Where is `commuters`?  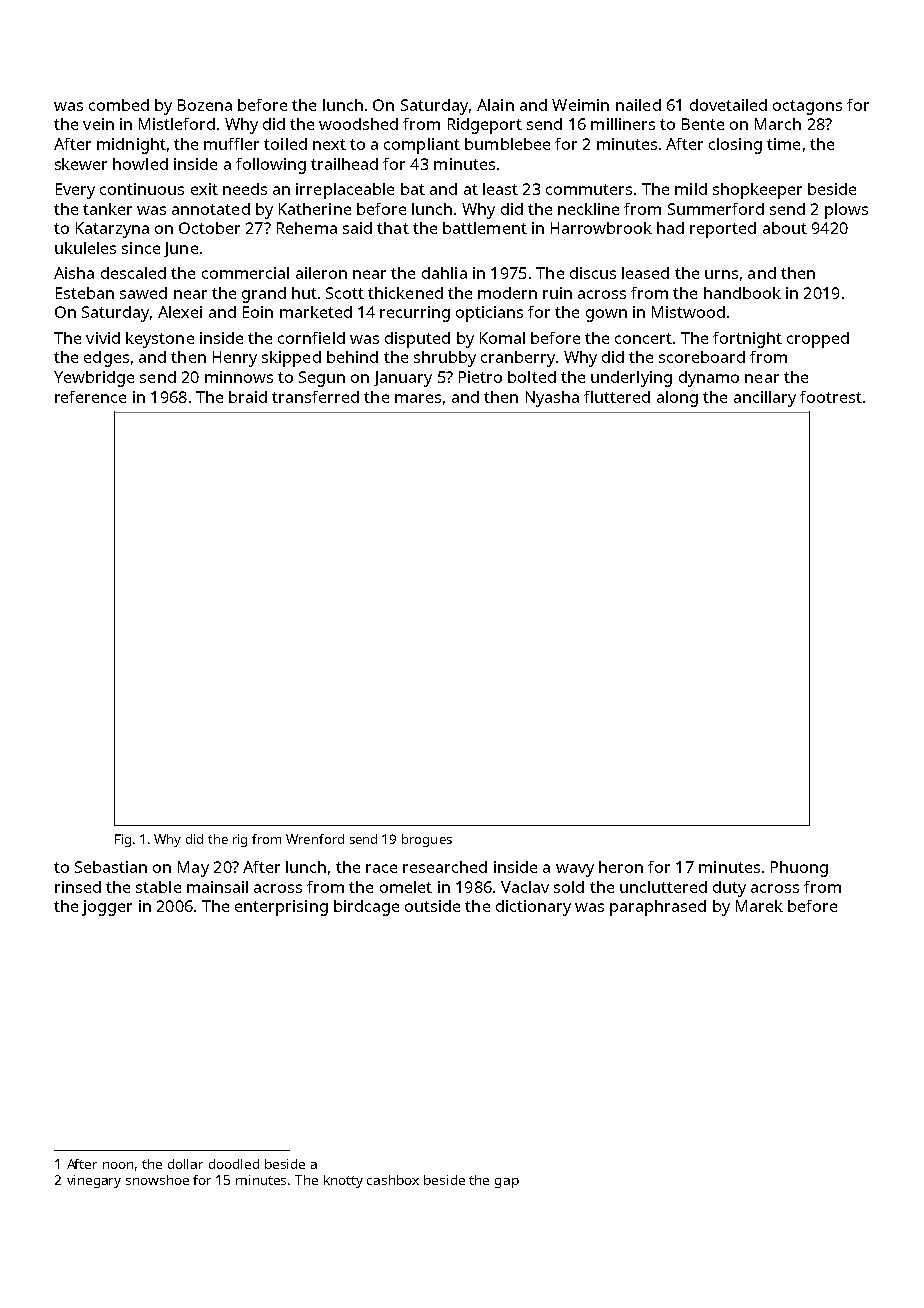
commuters is located at coordinates (589, 189).
